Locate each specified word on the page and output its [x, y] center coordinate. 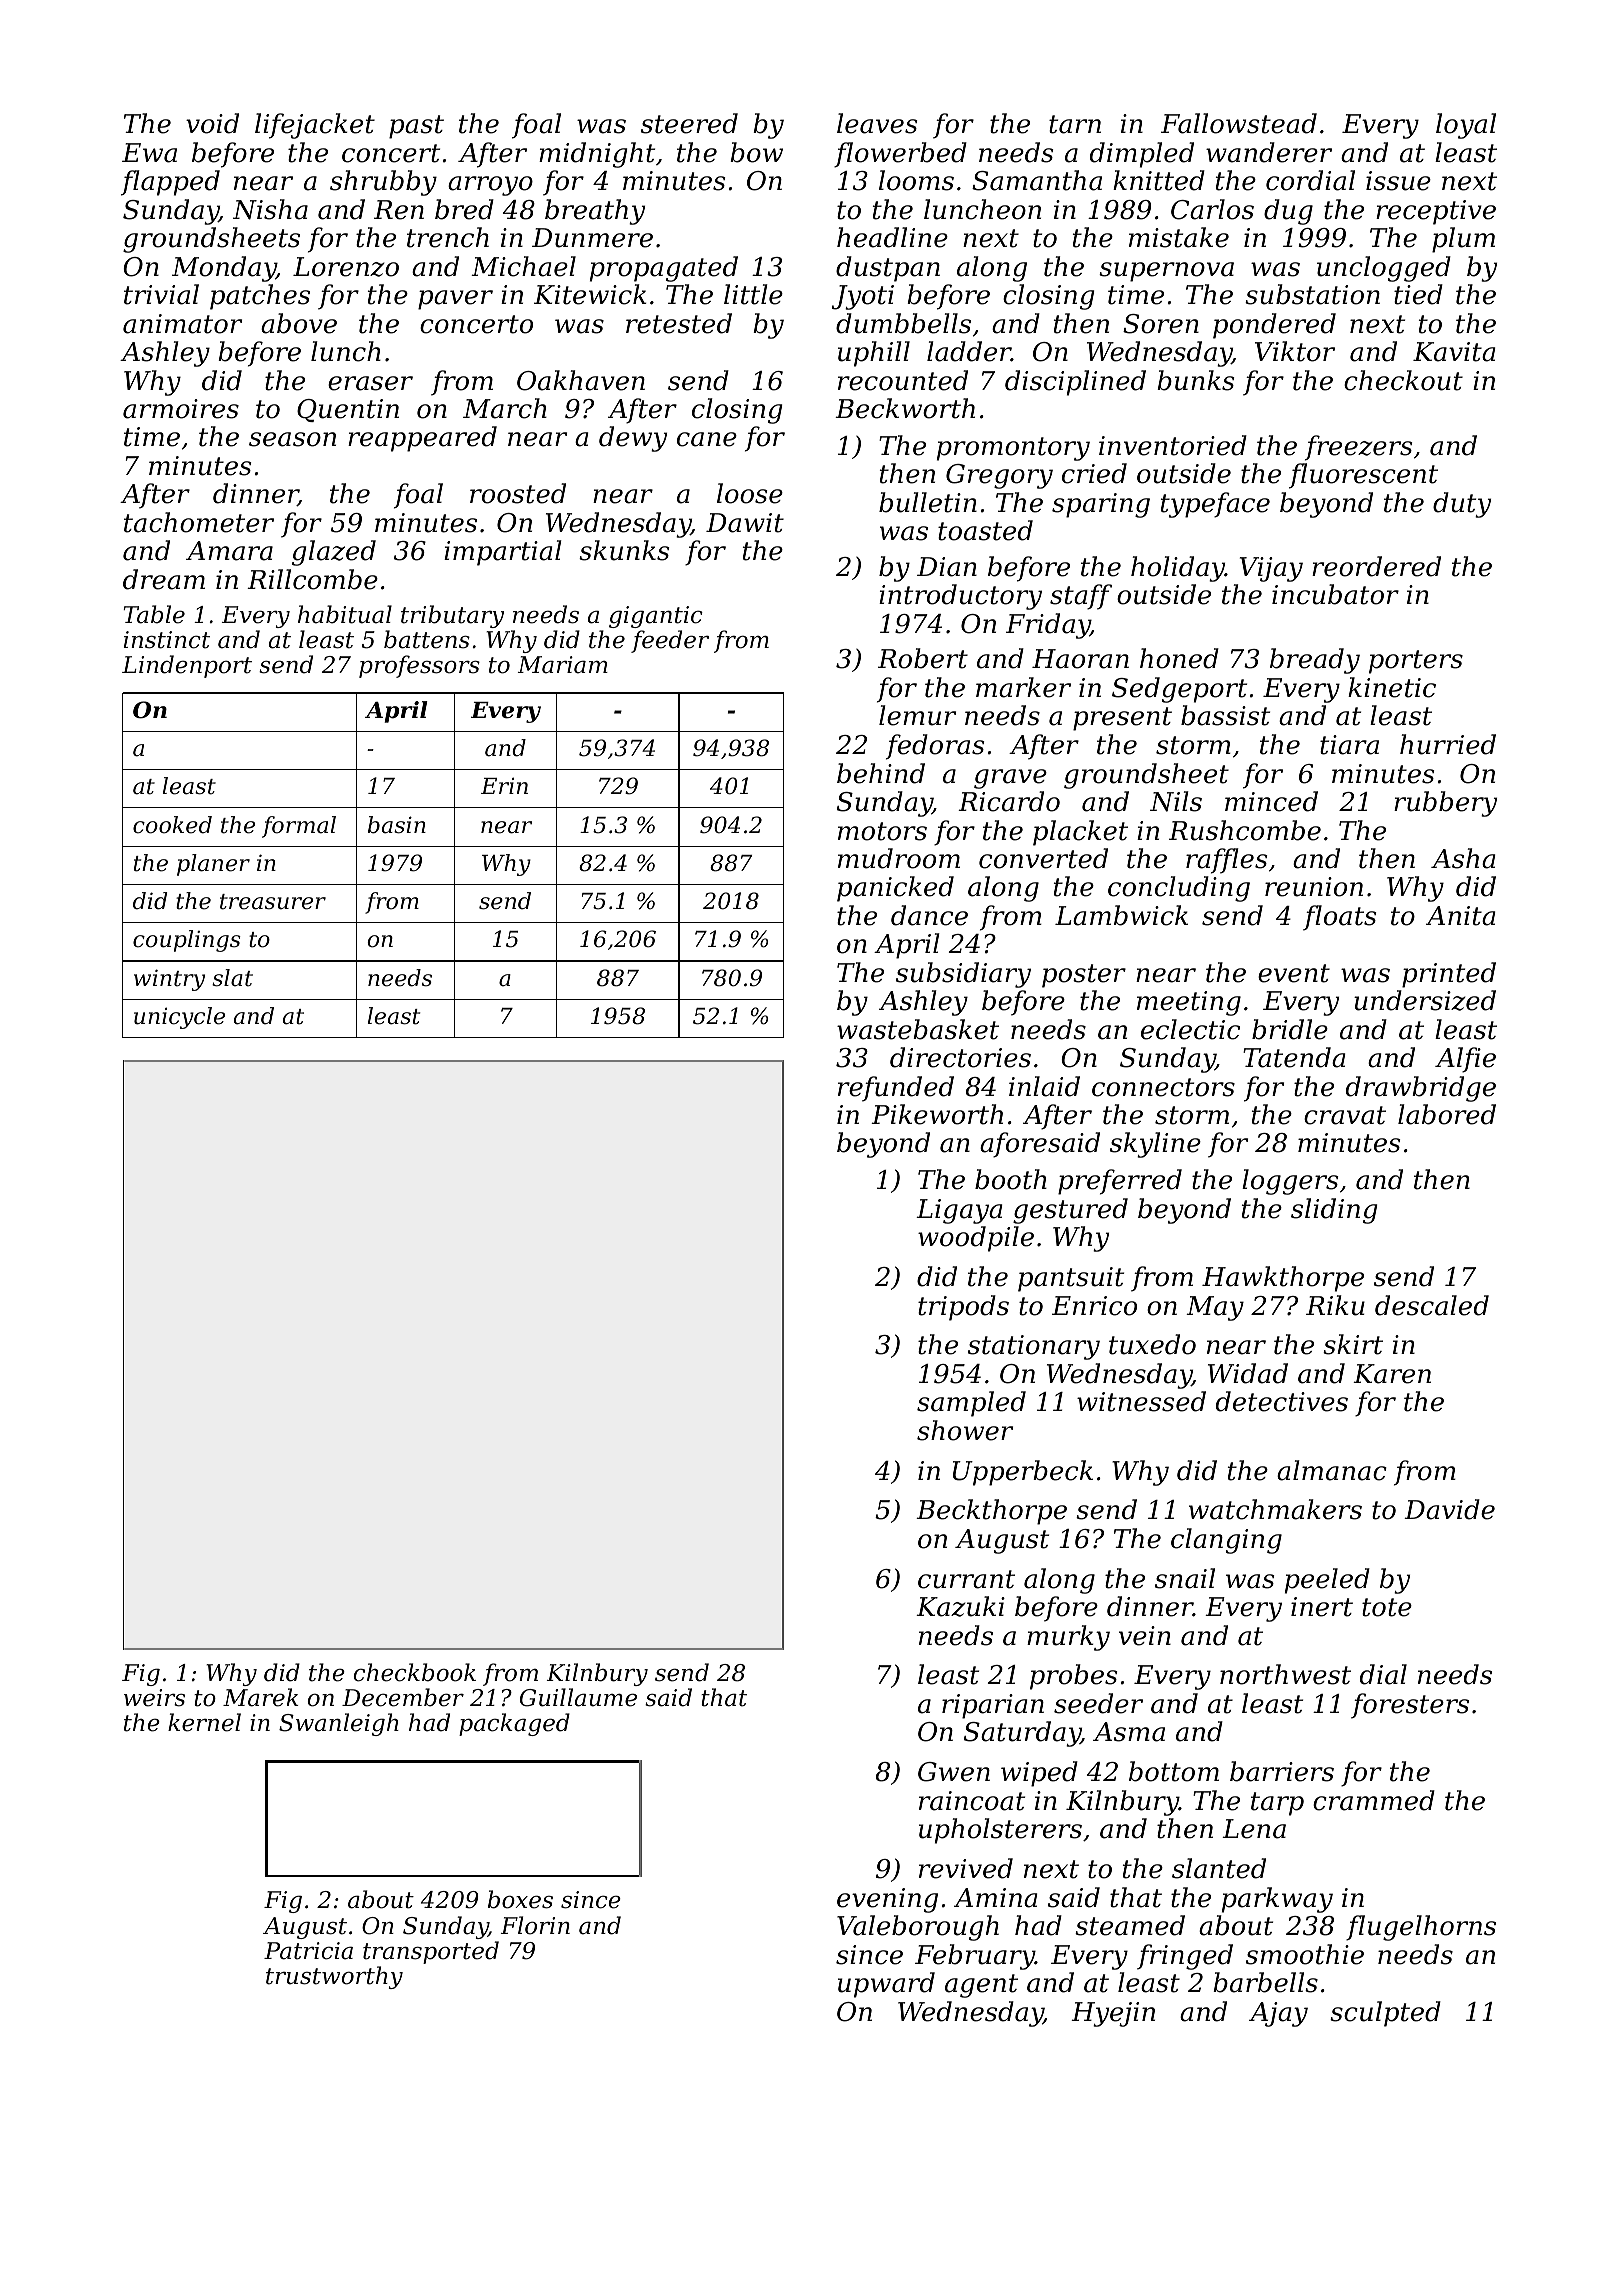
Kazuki [960, 1606]
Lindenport [187, 666]
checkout [1403, 380]
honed [1179, 658]
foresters [1410, 1706]
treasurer [273, 902]
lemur [917, 715]
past [416, 127]
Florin [535, 1925]
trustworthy [334, 1977]
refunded [896, 1089]
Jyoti [863, 297]
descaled [1432, 1305]
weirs [154, 1698]
